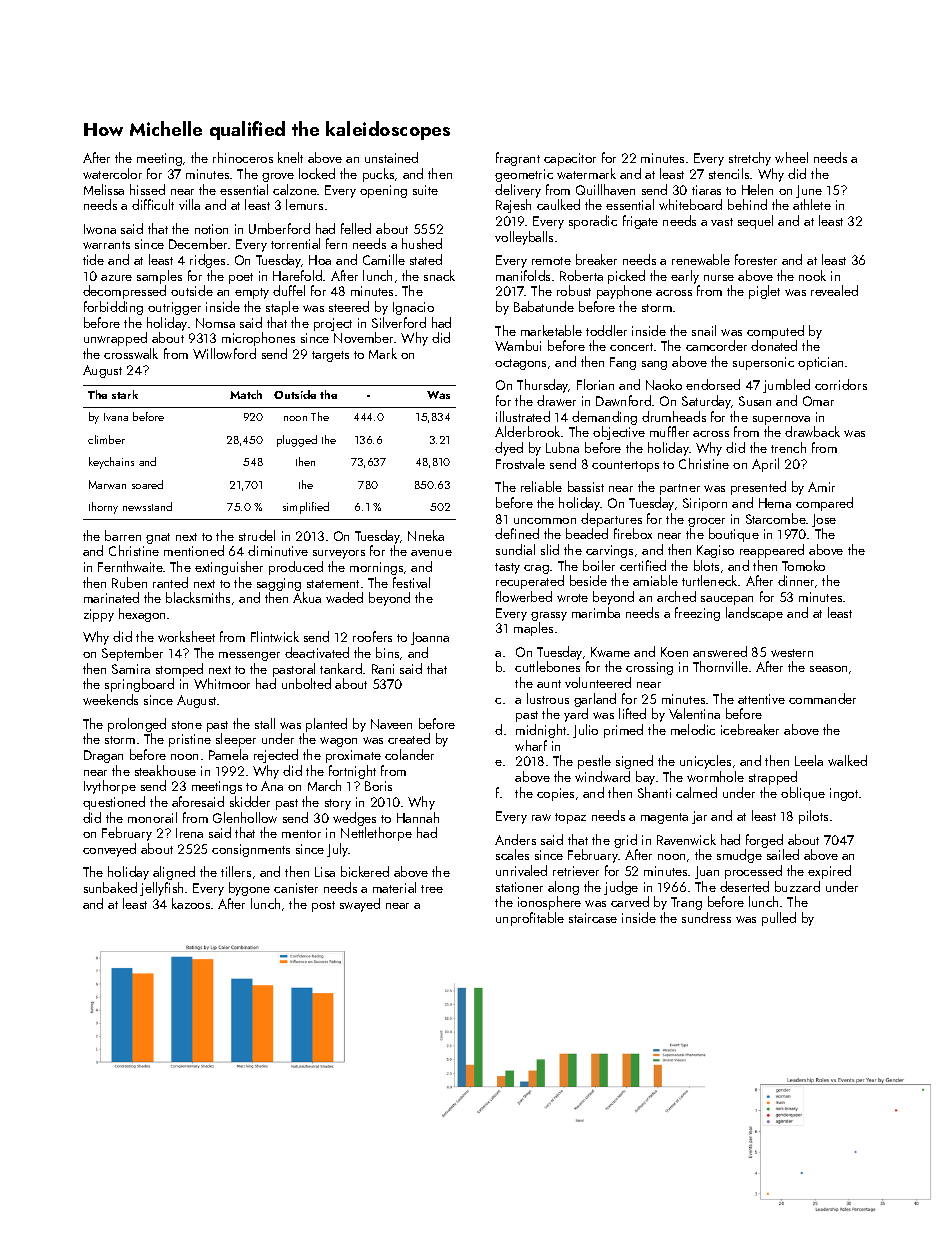 The height and width of the screenshot is (1233, 952). I want to click on illustrated, so click(523, 416).
